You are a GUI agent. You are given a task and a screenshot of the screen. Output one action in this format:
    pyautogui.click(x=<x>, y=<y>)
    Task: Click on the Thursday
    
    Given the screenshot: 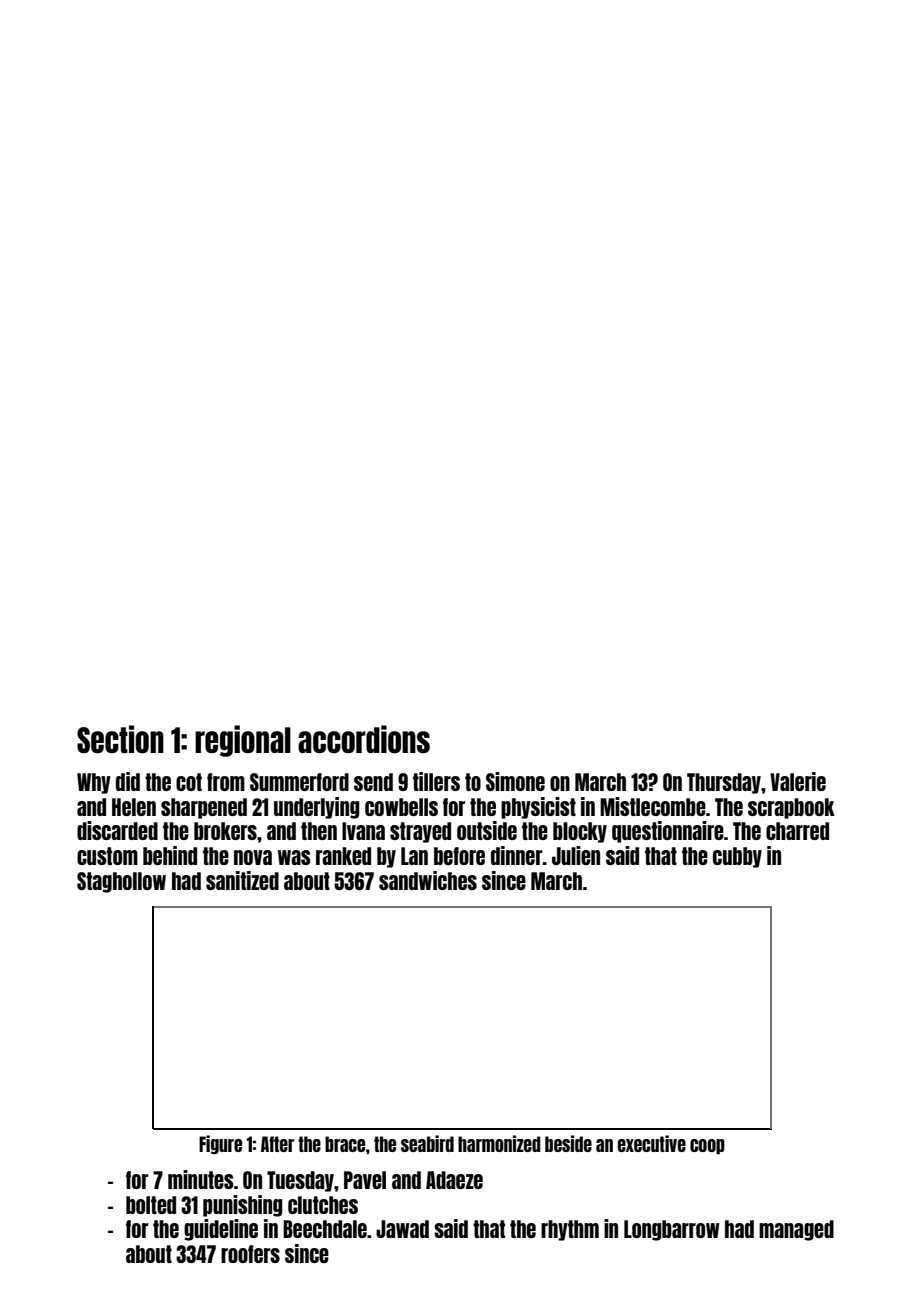 What is the action you would take?
    pyautogui.click(x=724, y=783)
